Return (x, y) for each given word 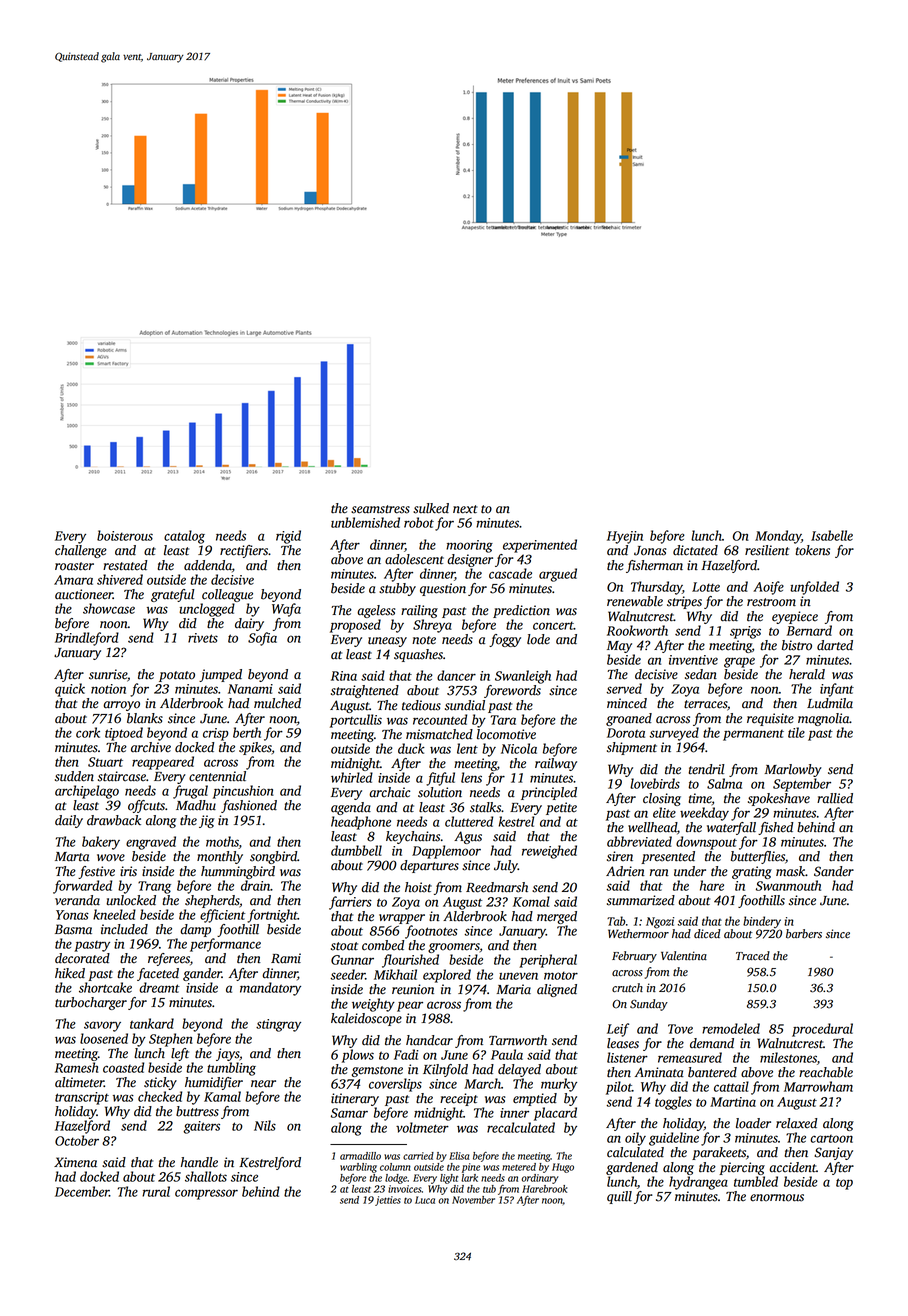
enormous (777, 1198)
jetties (388, 1201)
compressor (206, 1194)
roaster (74, 566)
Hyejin (625, 537)
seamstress (380, 509)
